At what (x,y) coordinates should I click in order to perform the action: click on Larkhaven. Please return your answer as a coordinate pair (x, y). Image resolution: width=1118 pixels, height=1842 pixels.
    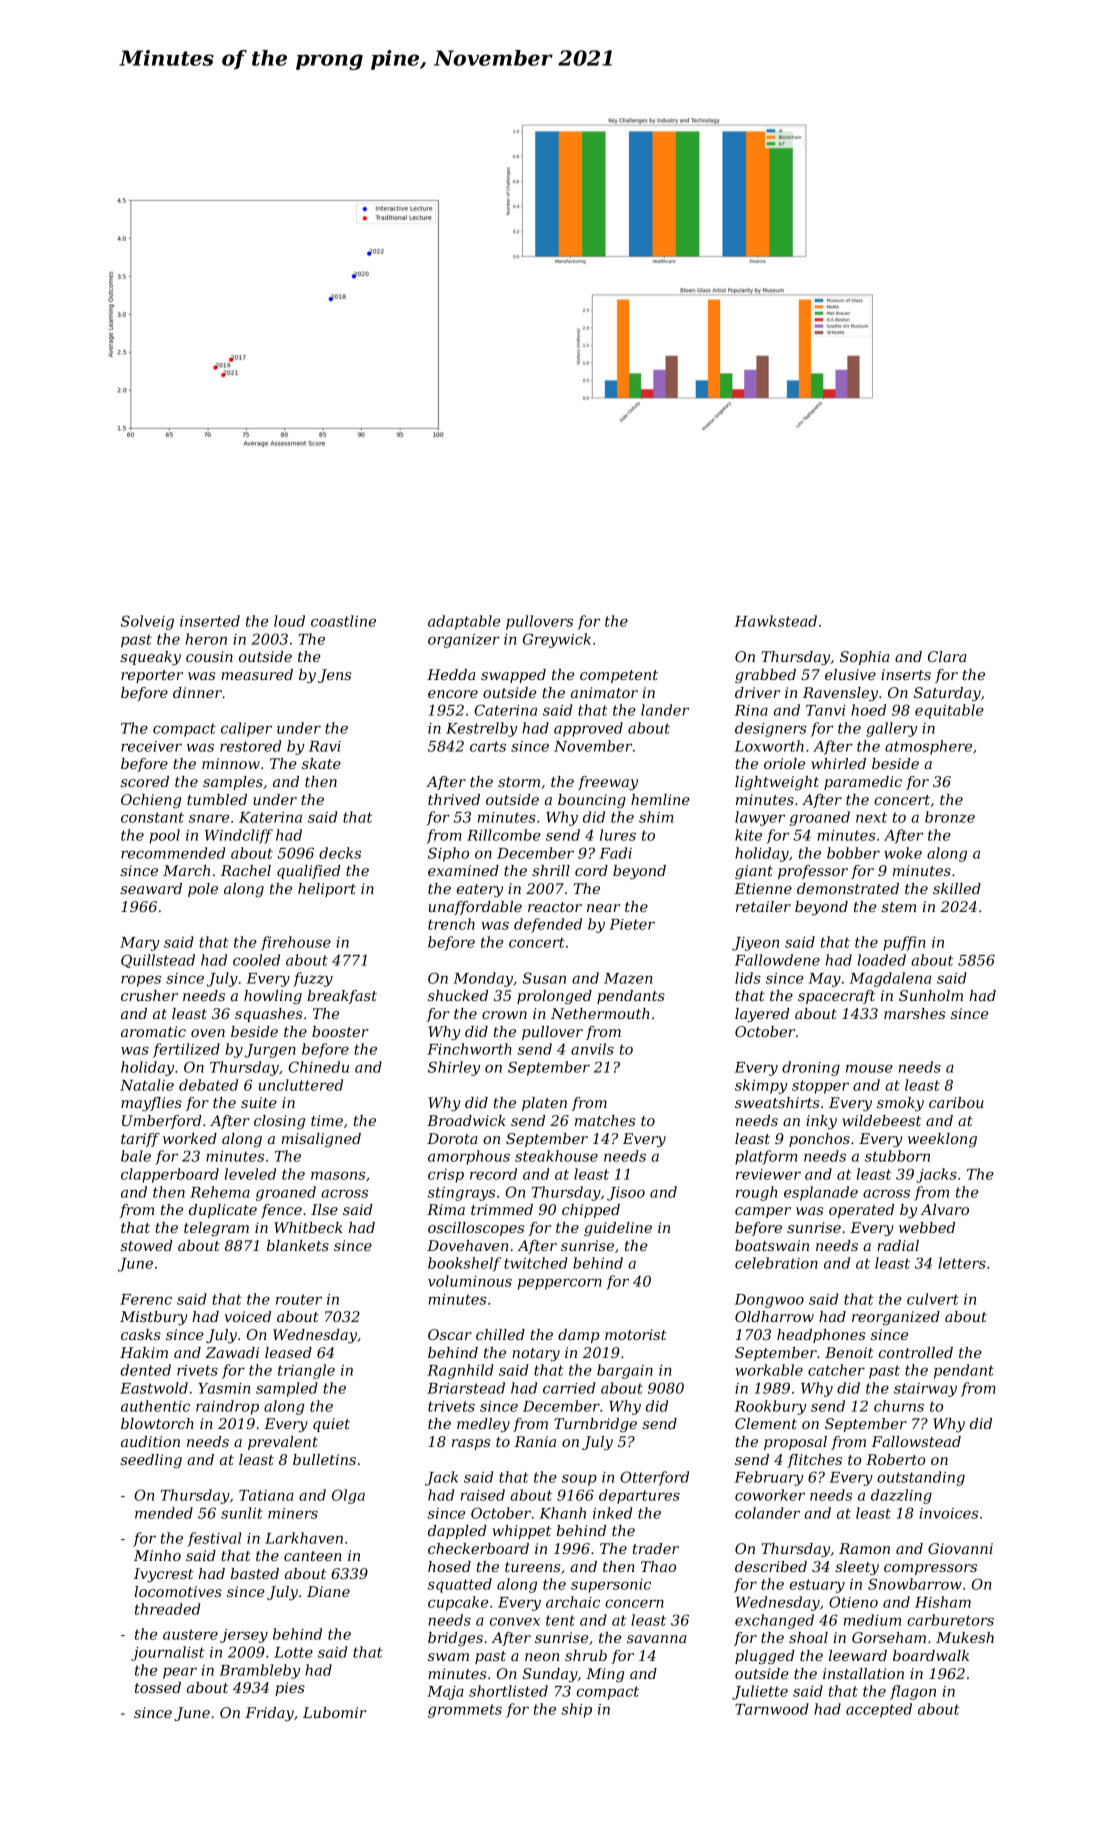
    Looking at the image, I should click on (304, 1538).
